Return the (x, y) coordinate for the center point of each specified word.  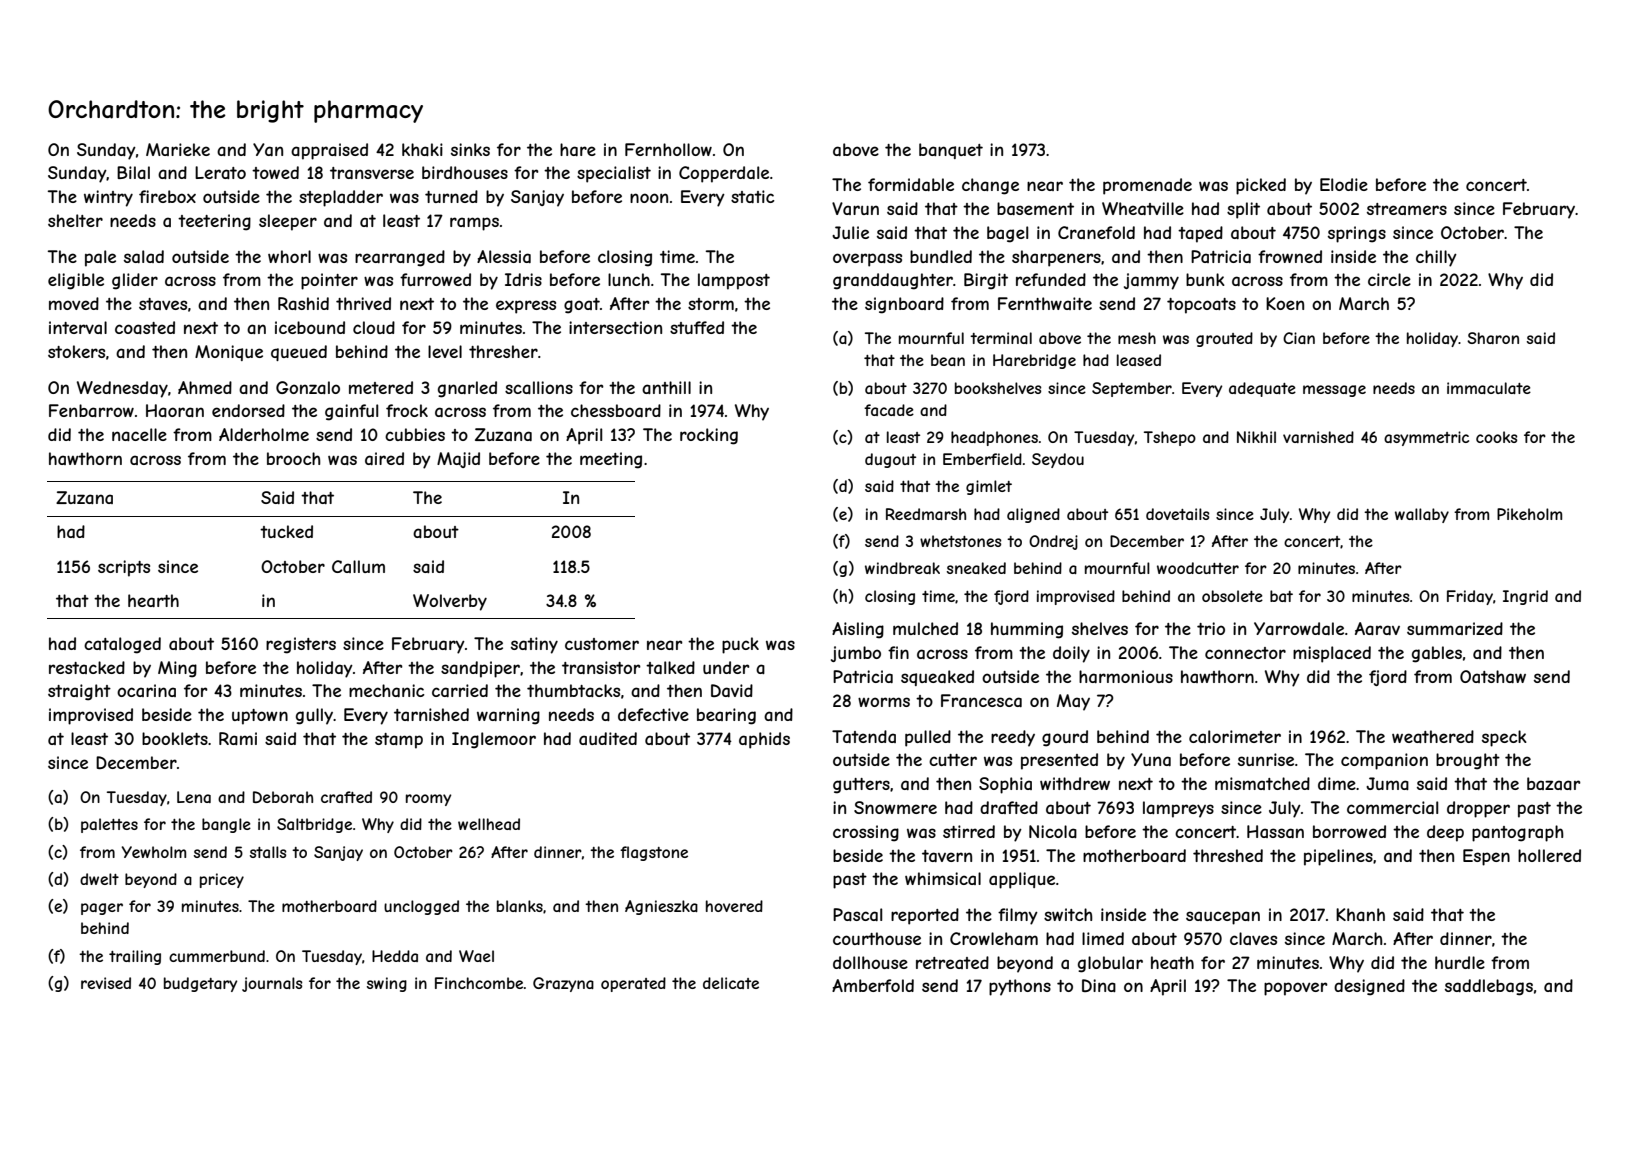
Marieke (178, 149)
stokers (76, 351)
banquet (951, 151)
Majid (458, 460)
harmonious (1126, 676)
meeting (611, 460)
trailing (135, 957)
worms (884, 702)
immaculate (1489, 388)
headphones (994, 438)
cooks (1497, 437)
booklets (175, 738)
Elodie (1344, 184)
